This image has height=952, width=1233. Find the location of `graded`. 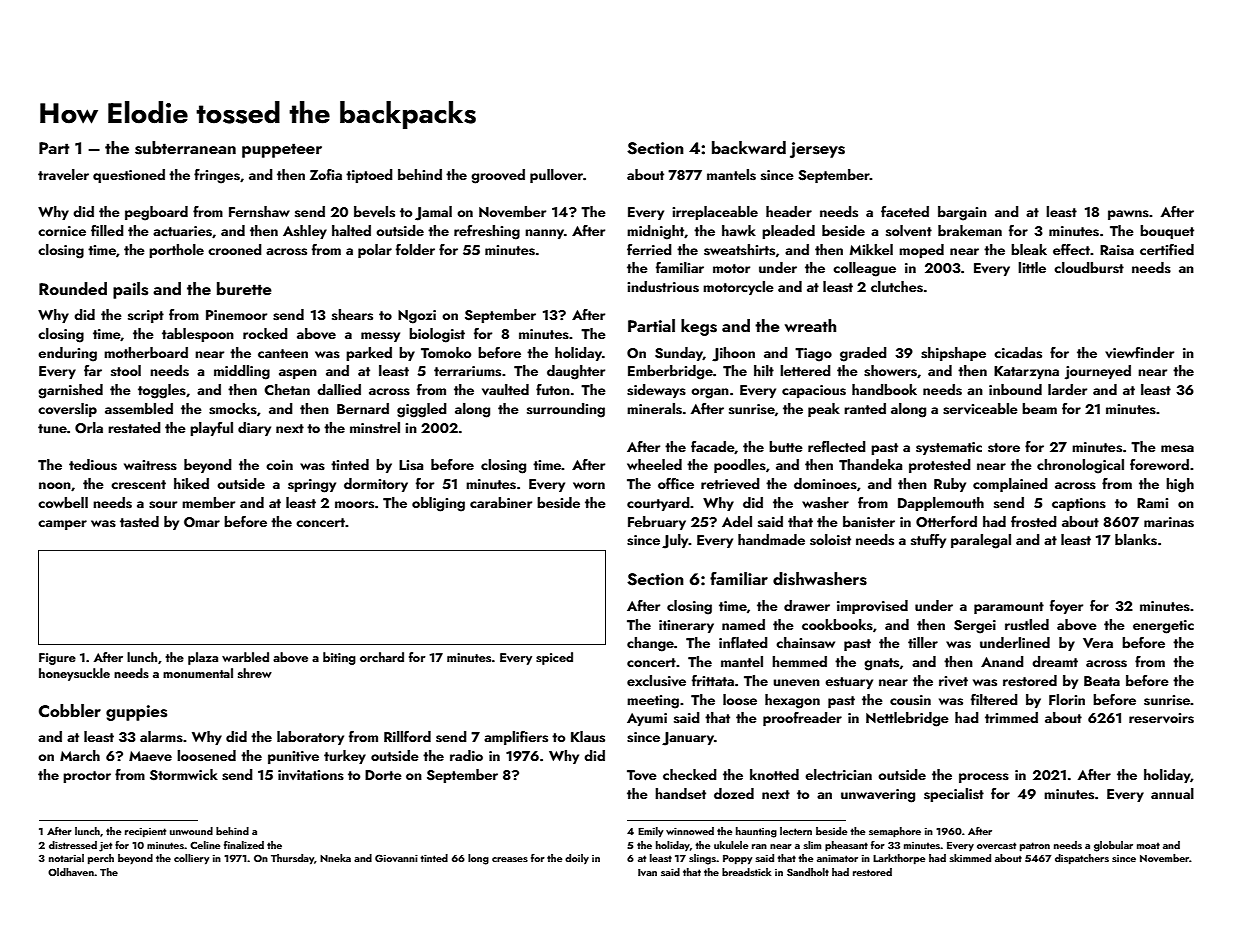

graded is located at coordinates (863, 354).
